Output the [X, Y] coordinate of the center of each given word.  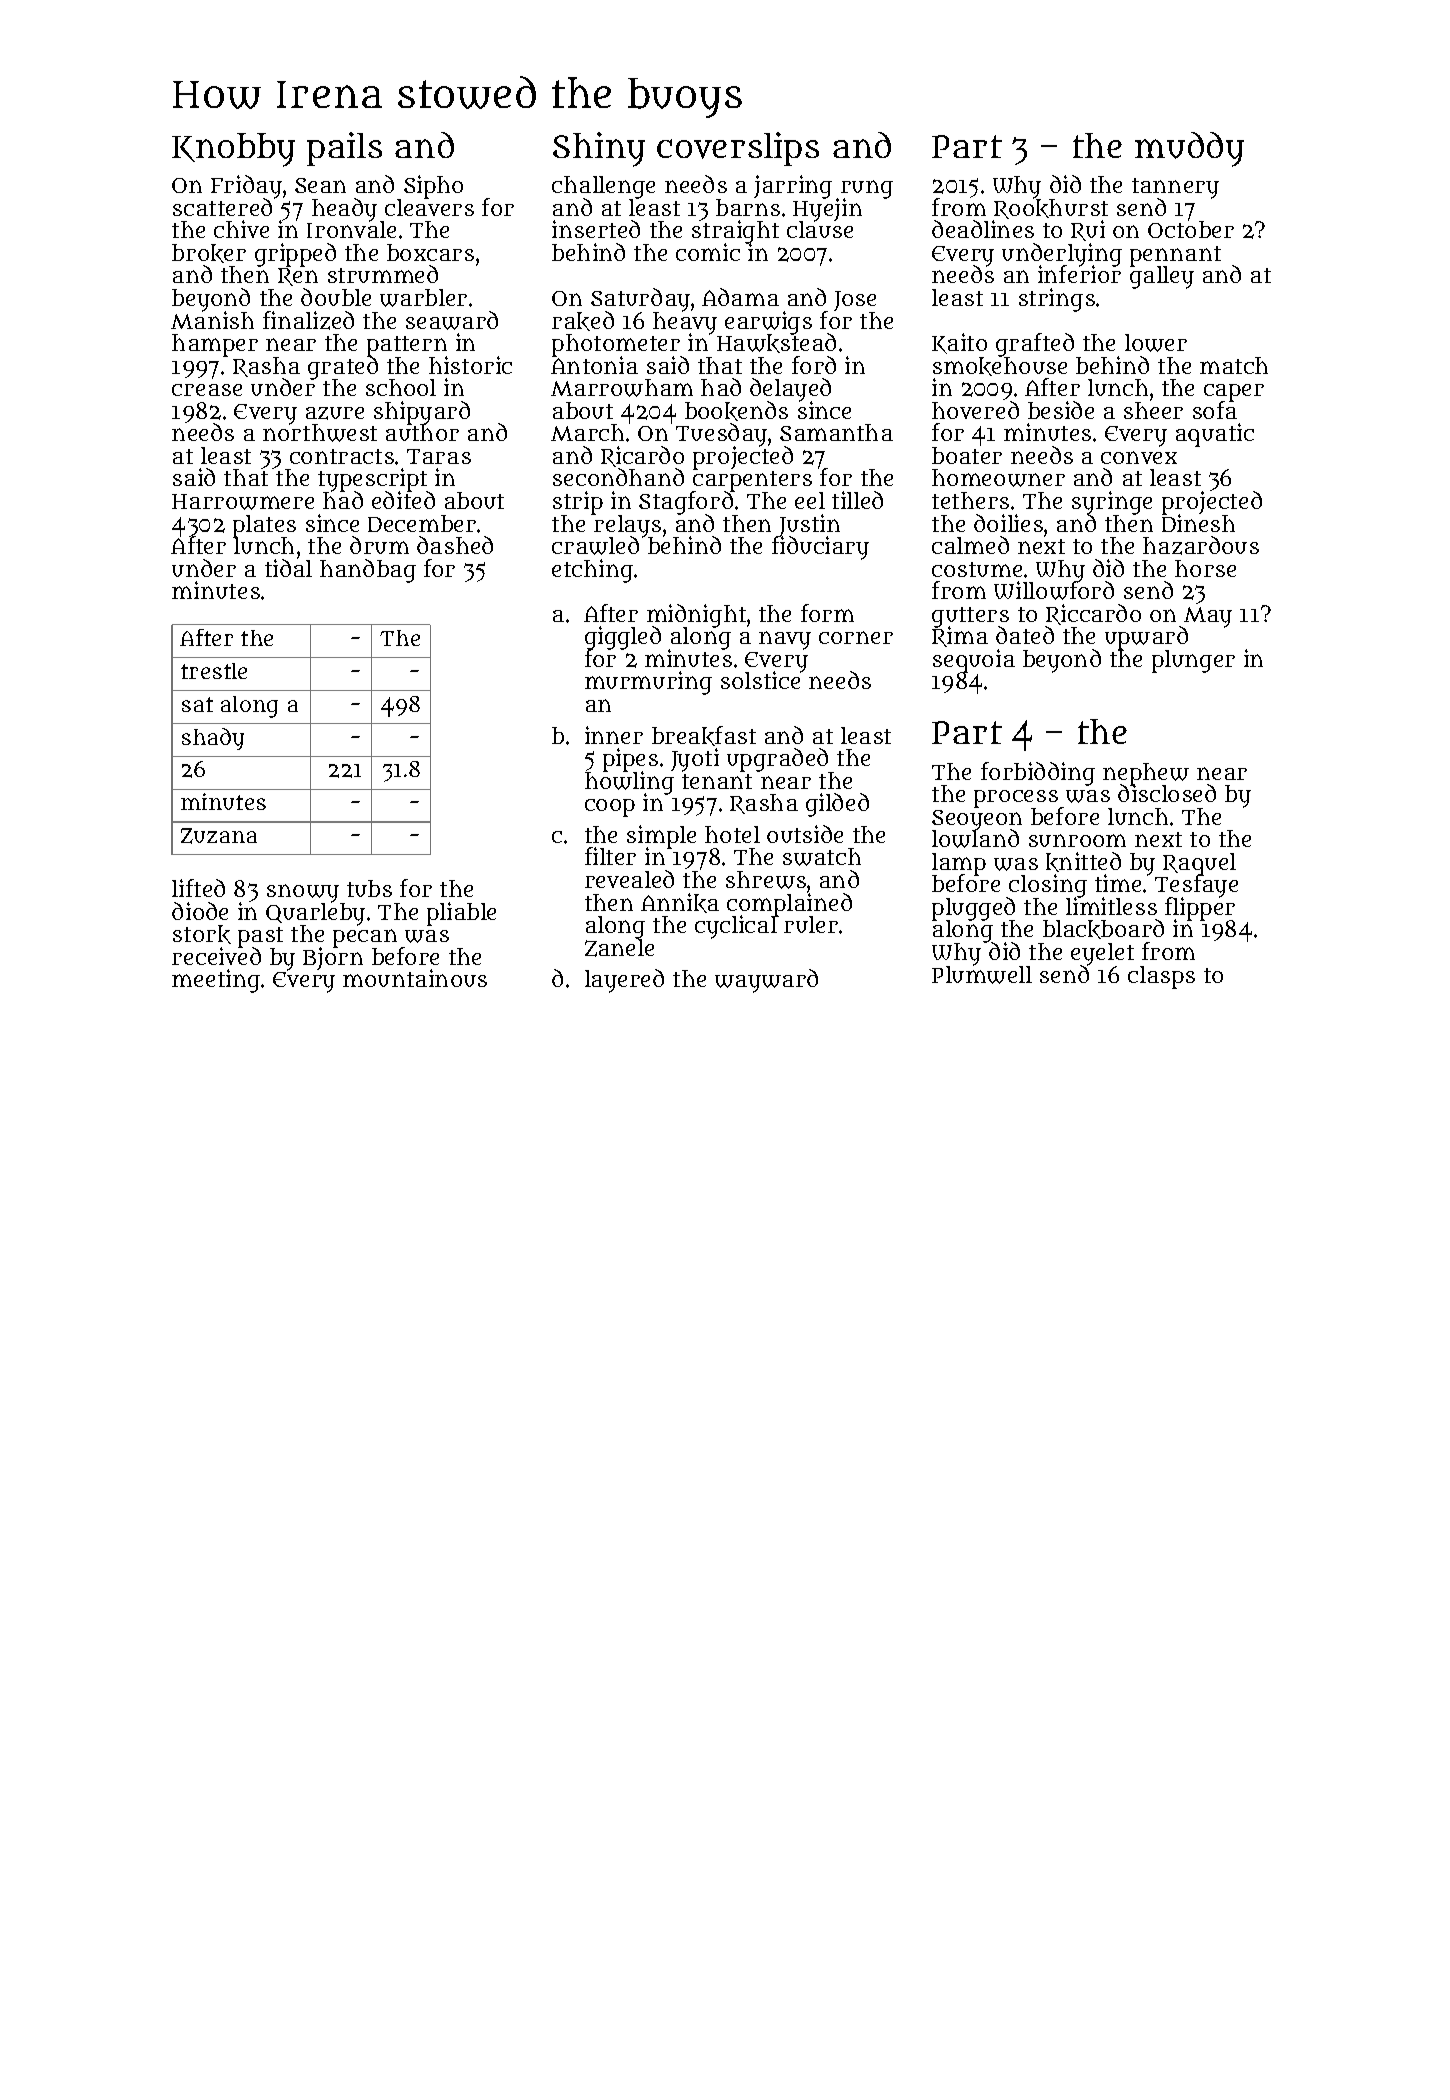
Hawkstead [776, 343]
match [1234, 365]
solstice [760, 681]
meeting [216, 981]
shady [213, 739]
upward [1146, 638]
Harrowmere [243, 502]
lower [1156, 343]
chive [241, 229]
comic [708, 252]
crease [207, 390]
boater [967, 455]
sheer [1153, 410]
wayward [766, 981]
